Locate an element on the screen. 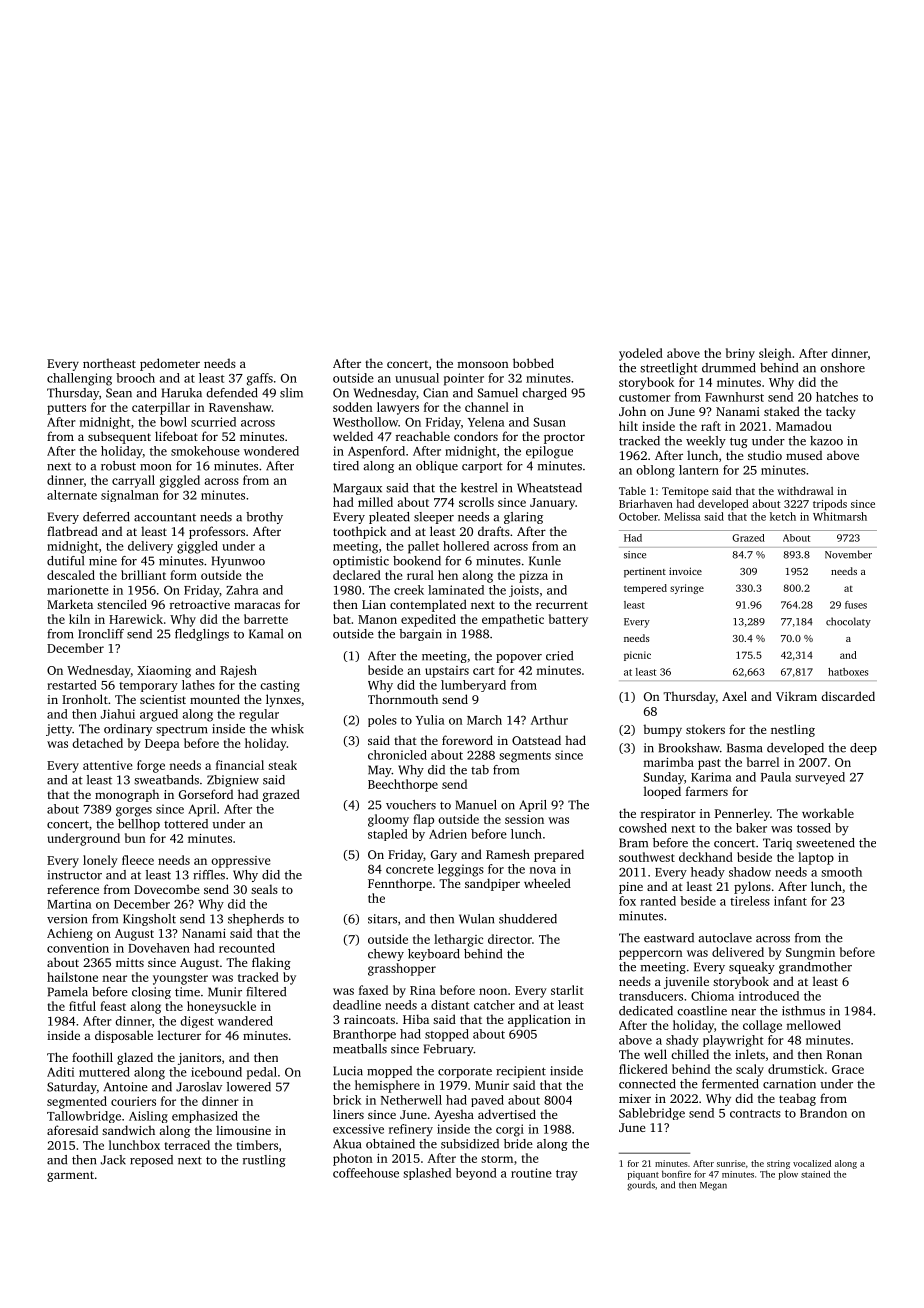  robust is located at coordinates (118, 466).
